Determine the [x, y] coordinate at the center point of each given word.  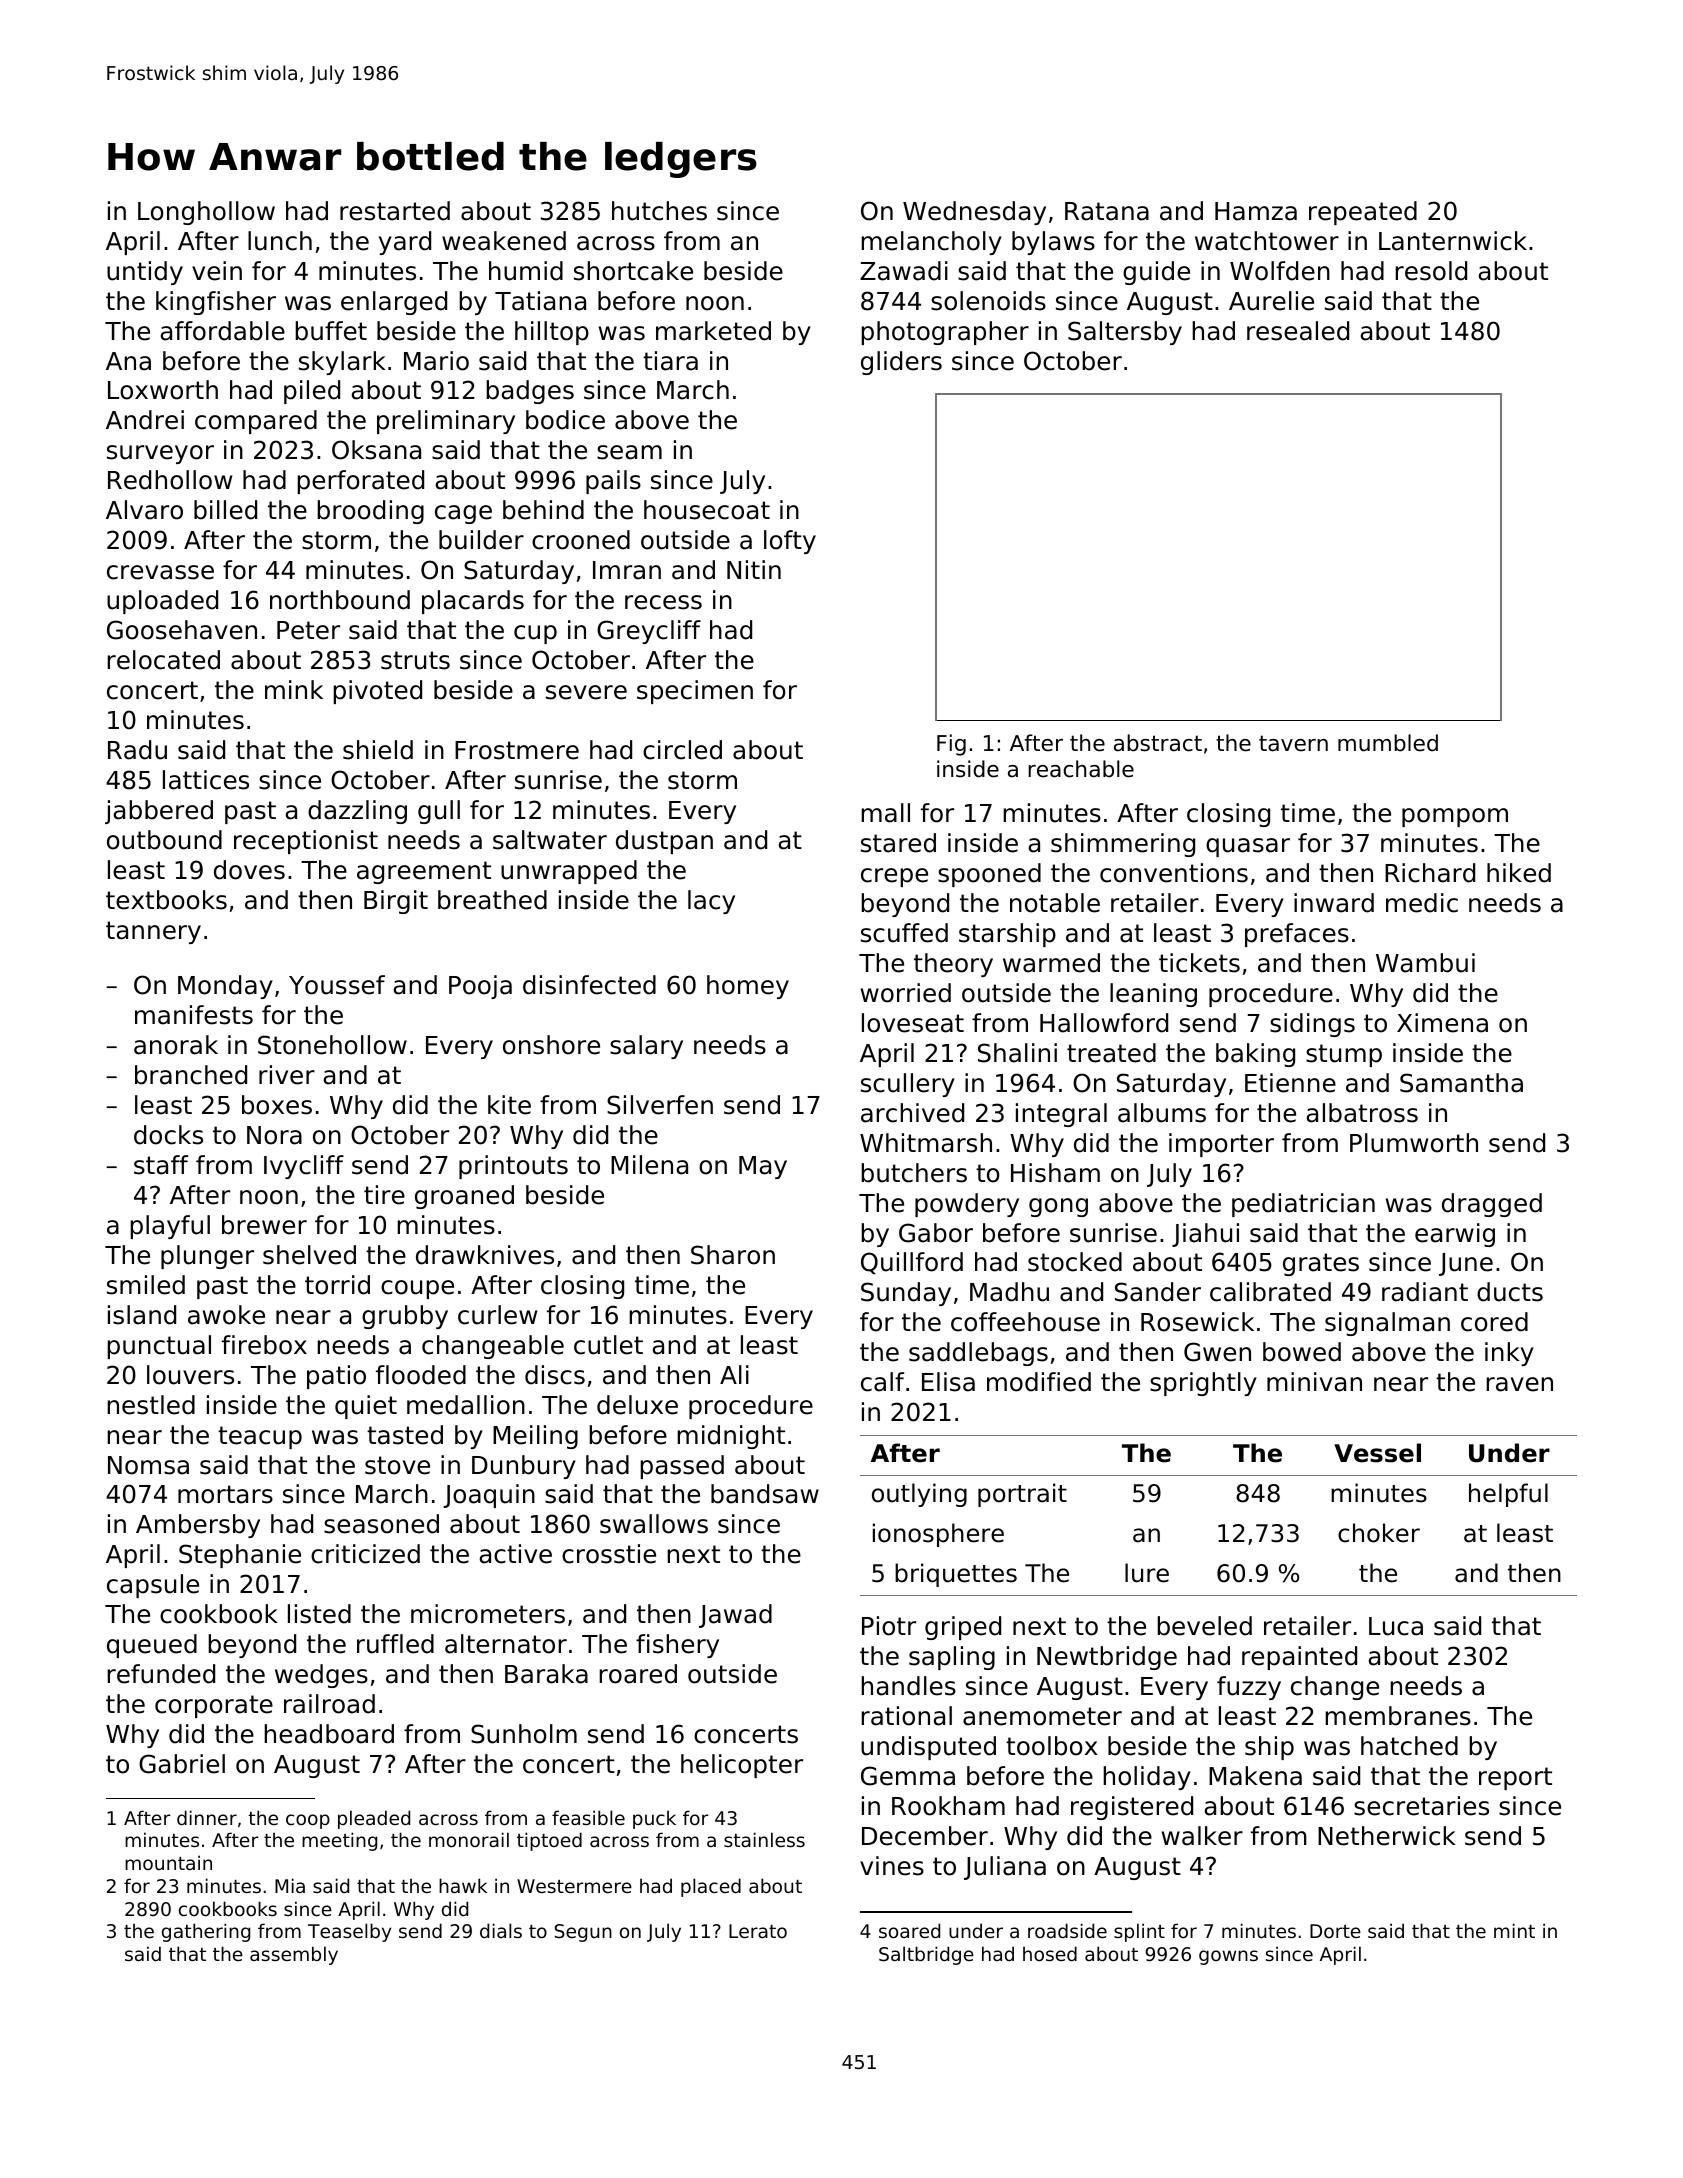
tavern [1293, 743]
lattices [206, 780]
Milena [649, 1165]
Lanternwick [1453, 241]
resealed [1298, 331]
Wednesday [974, 213]
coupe [417, 1289]
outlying [919, 1495]
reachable [1081, 769]
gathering [206, 1932]
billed [225, 510]
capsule [153, 1586]
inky [1509, 1354]
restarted [395, 211]
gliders [901, 363]
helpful [1508, 1495]
